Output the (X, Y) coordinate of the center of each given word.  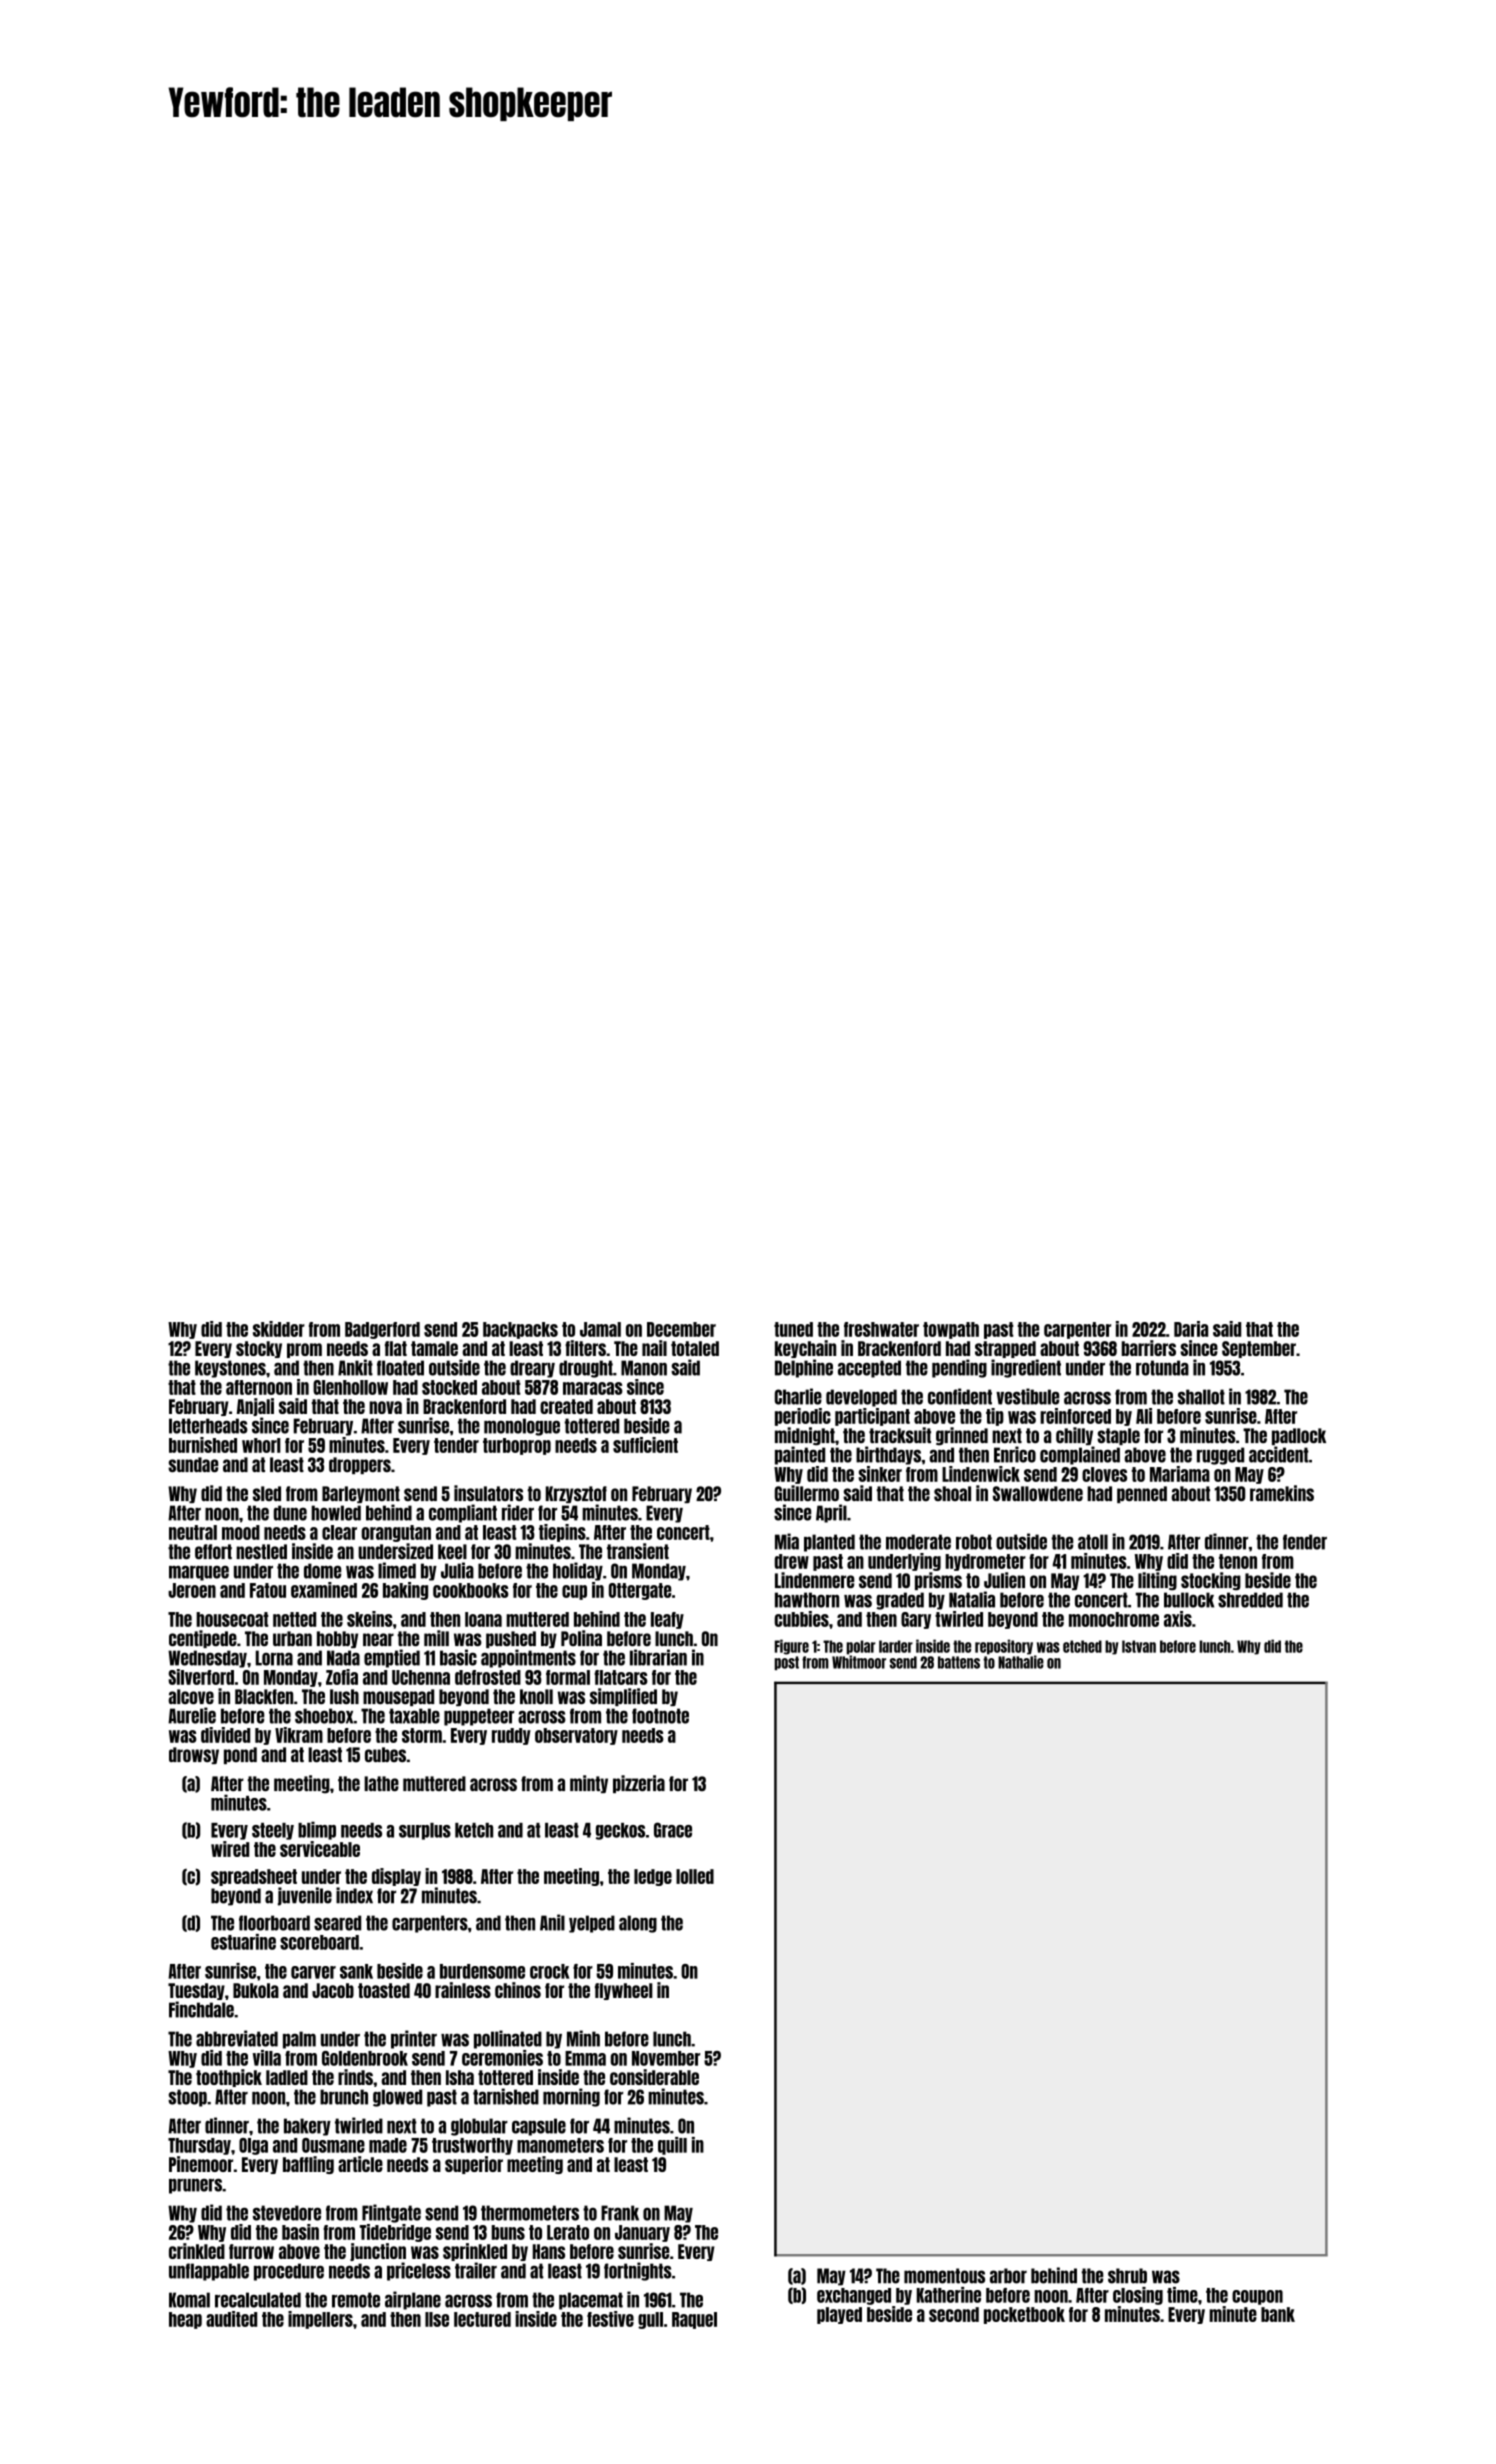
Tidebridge (395, 2233)
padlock (1299, 1436)
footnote (660, 1716)
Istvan (1139, 1646)
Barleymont (361, 1494)
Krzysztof (576, 1494)
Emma (585, 2058)
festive (610, 2319)
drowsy (194, 1755)
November (666, 2058)
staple (1118, 1436)
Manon (644, 1368)
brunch (344, 2097)
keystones (230, 1369)
